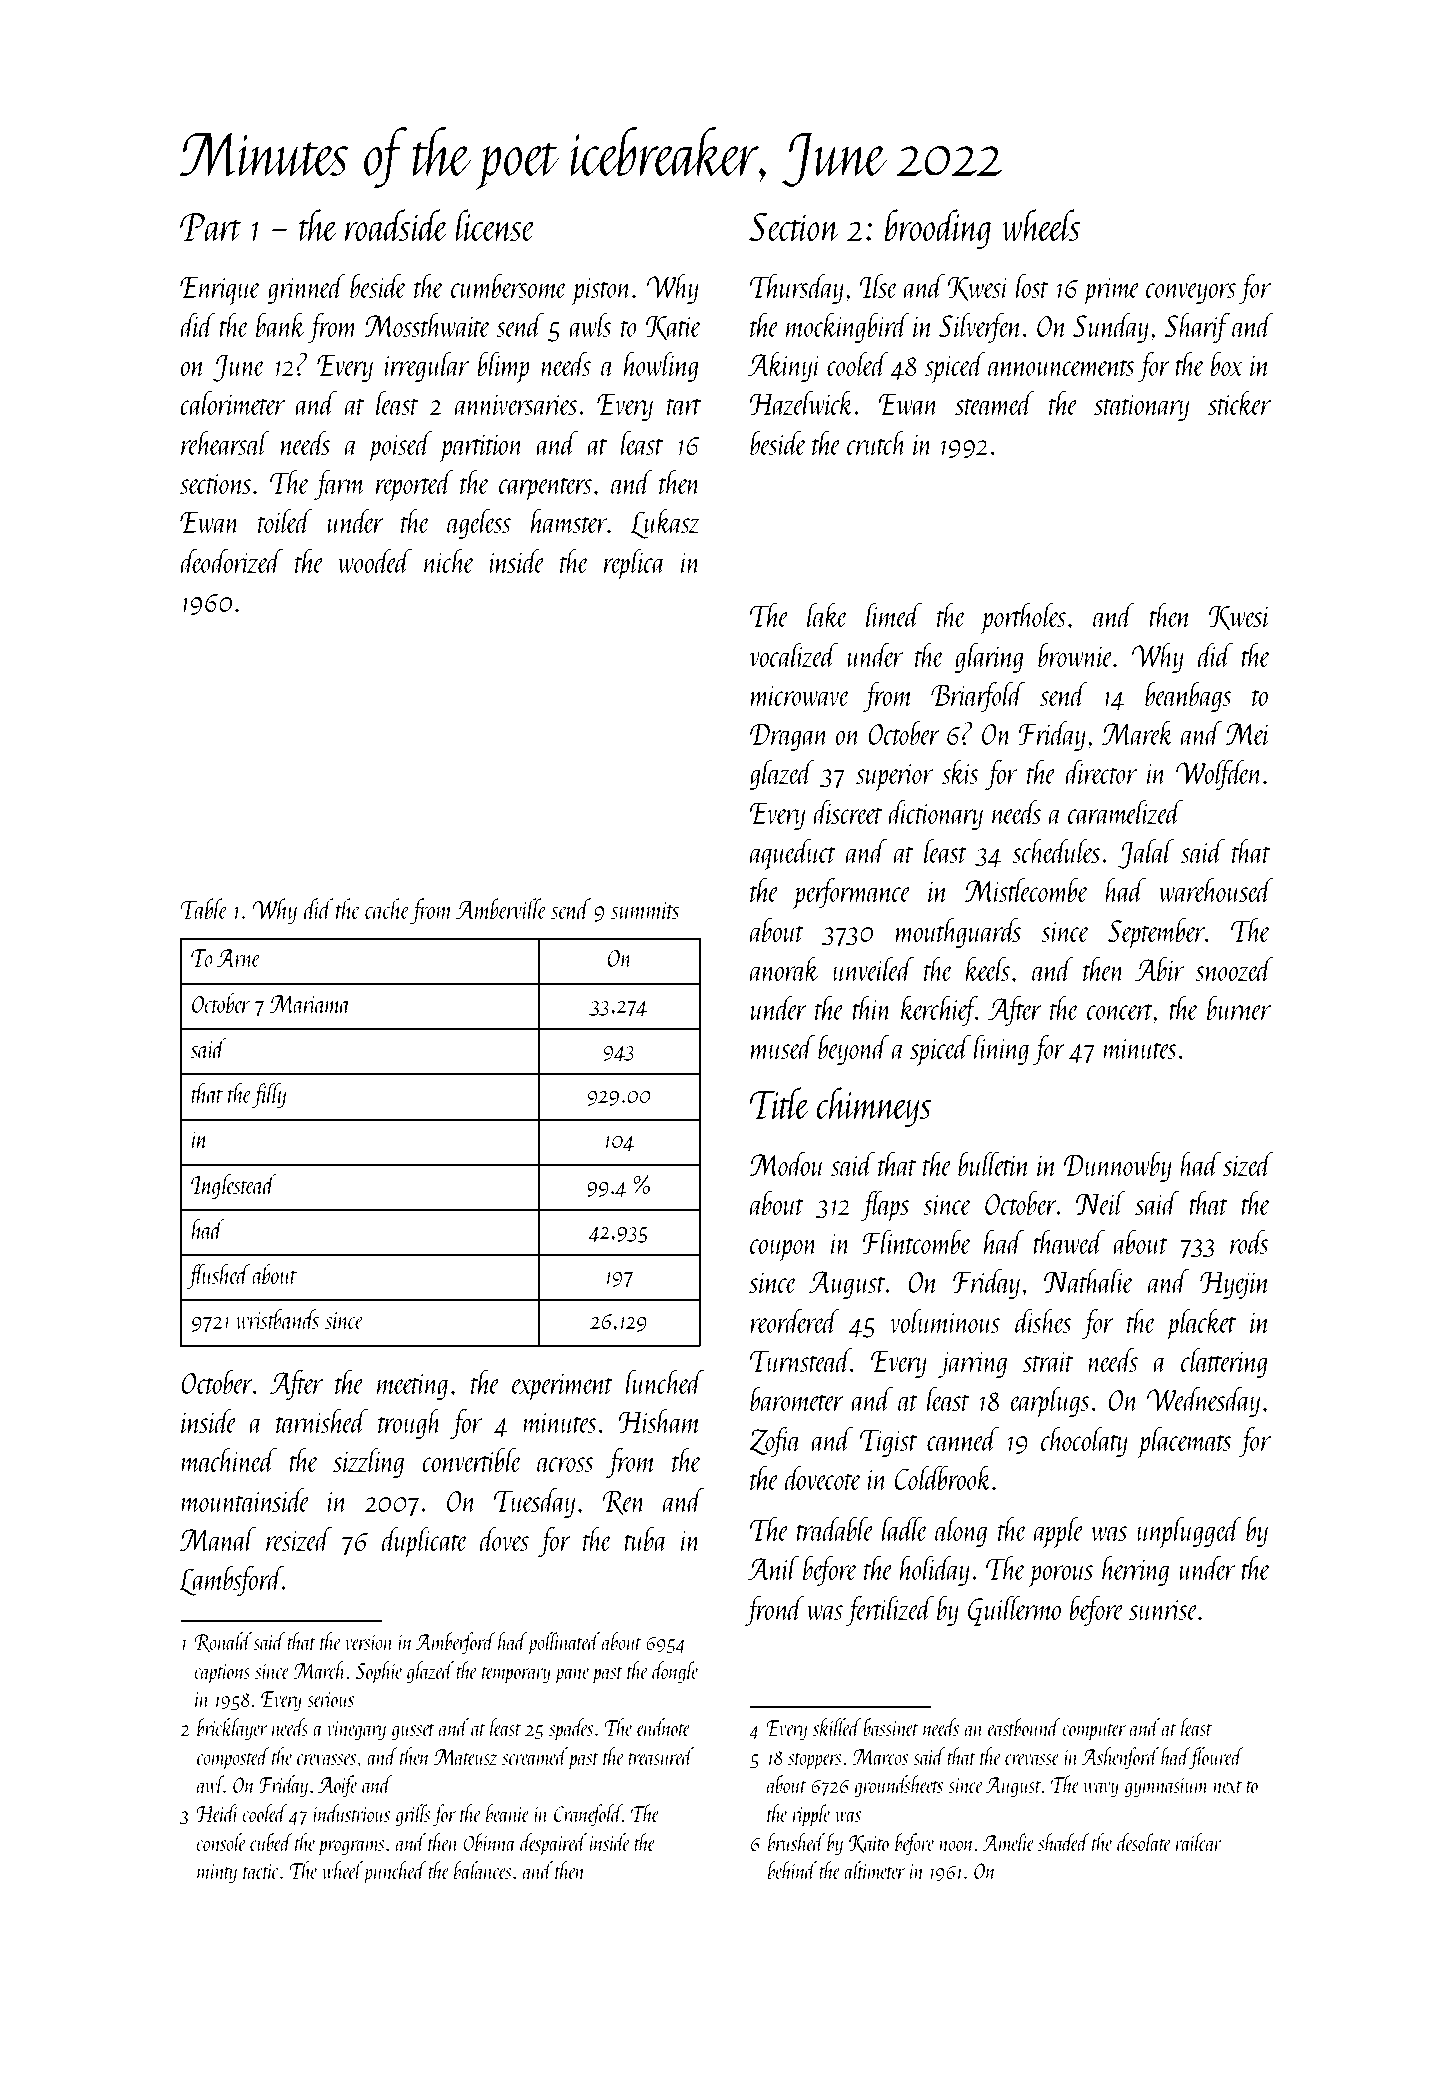  I want to click on wooded, so click(375, 561).
